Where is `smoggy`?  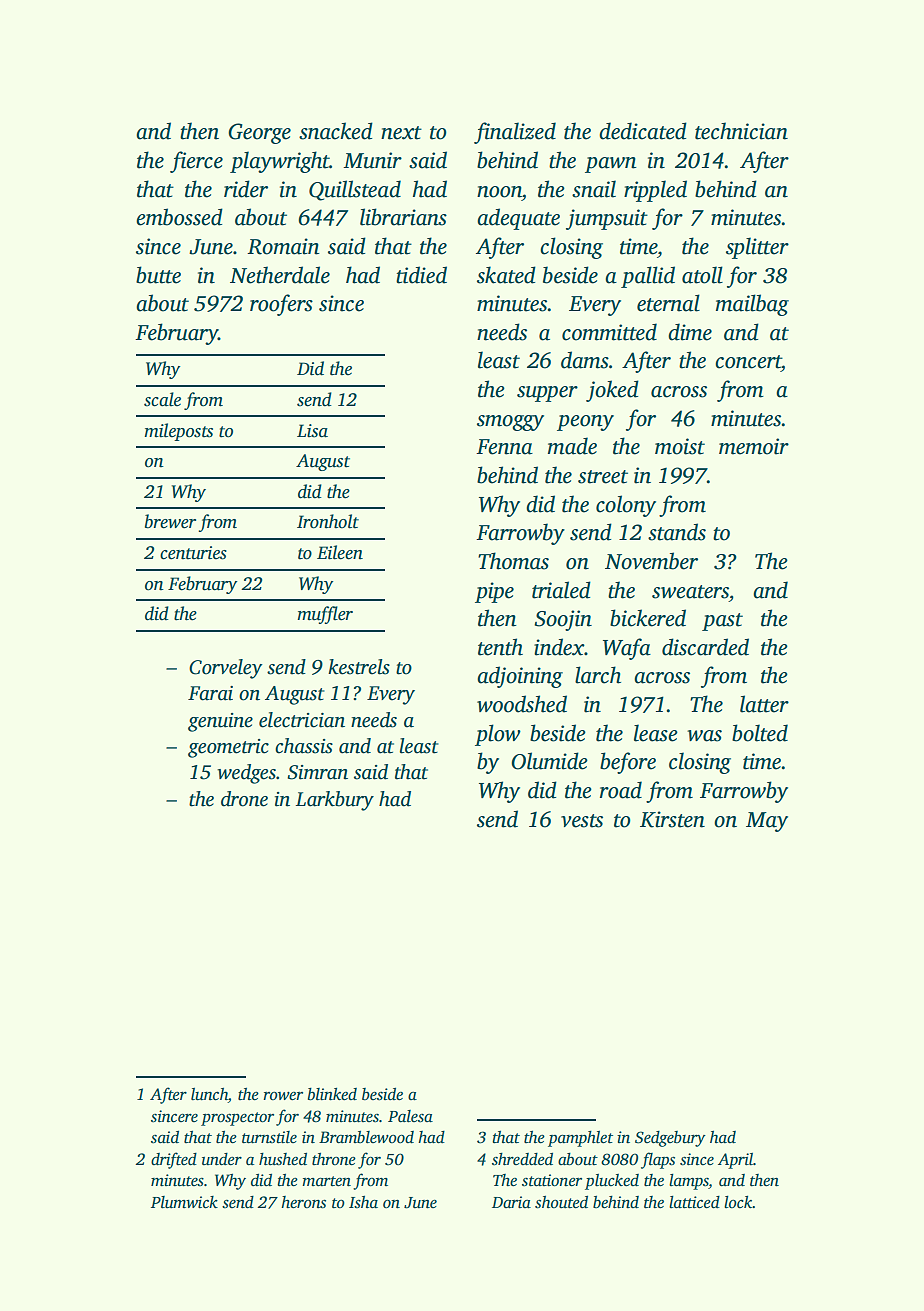
smoggy is located at coordinates (510, 423).
